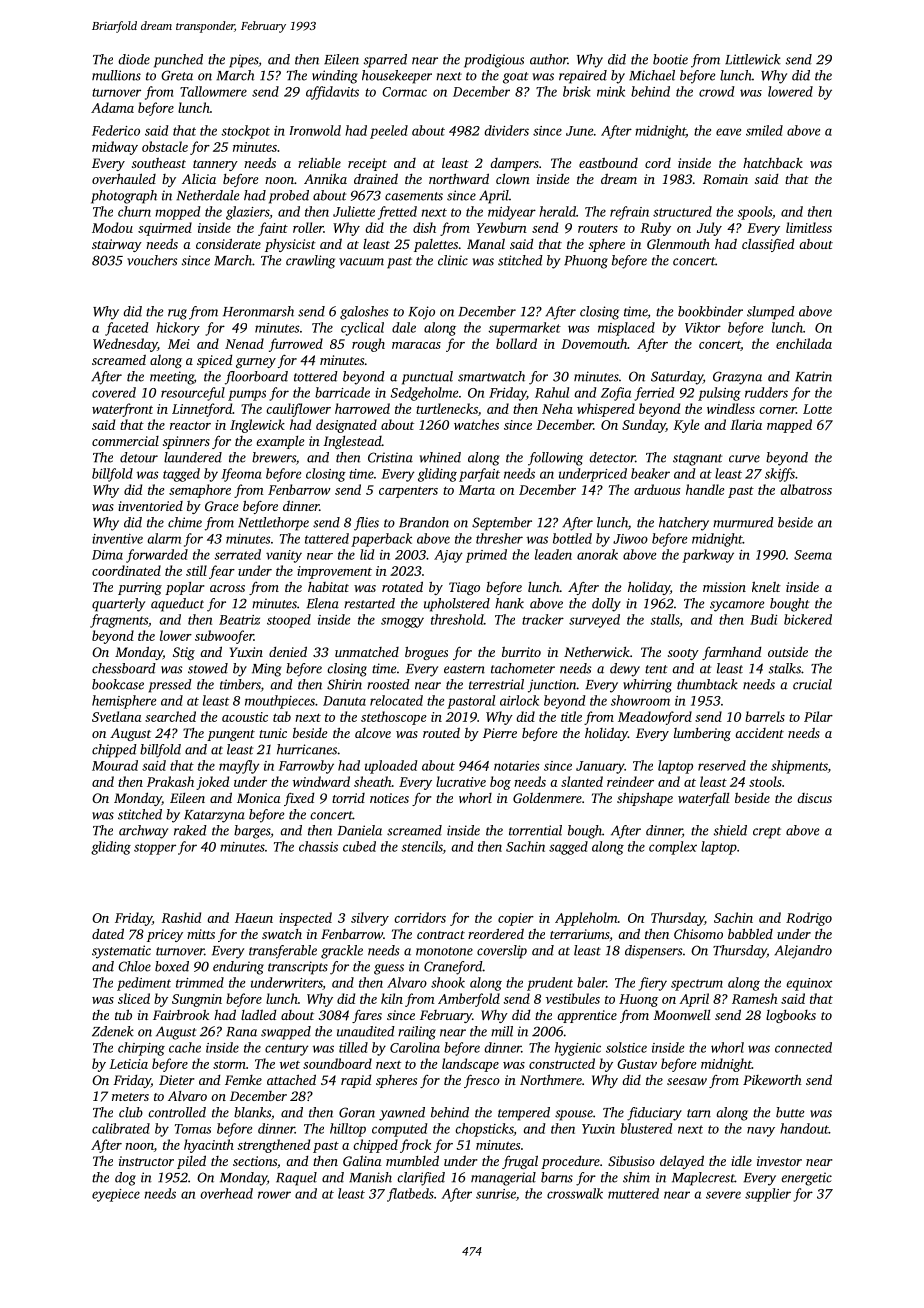  Describe the element at coordinates (116, 1195) in the document. I see `eyepiece` at that location.
